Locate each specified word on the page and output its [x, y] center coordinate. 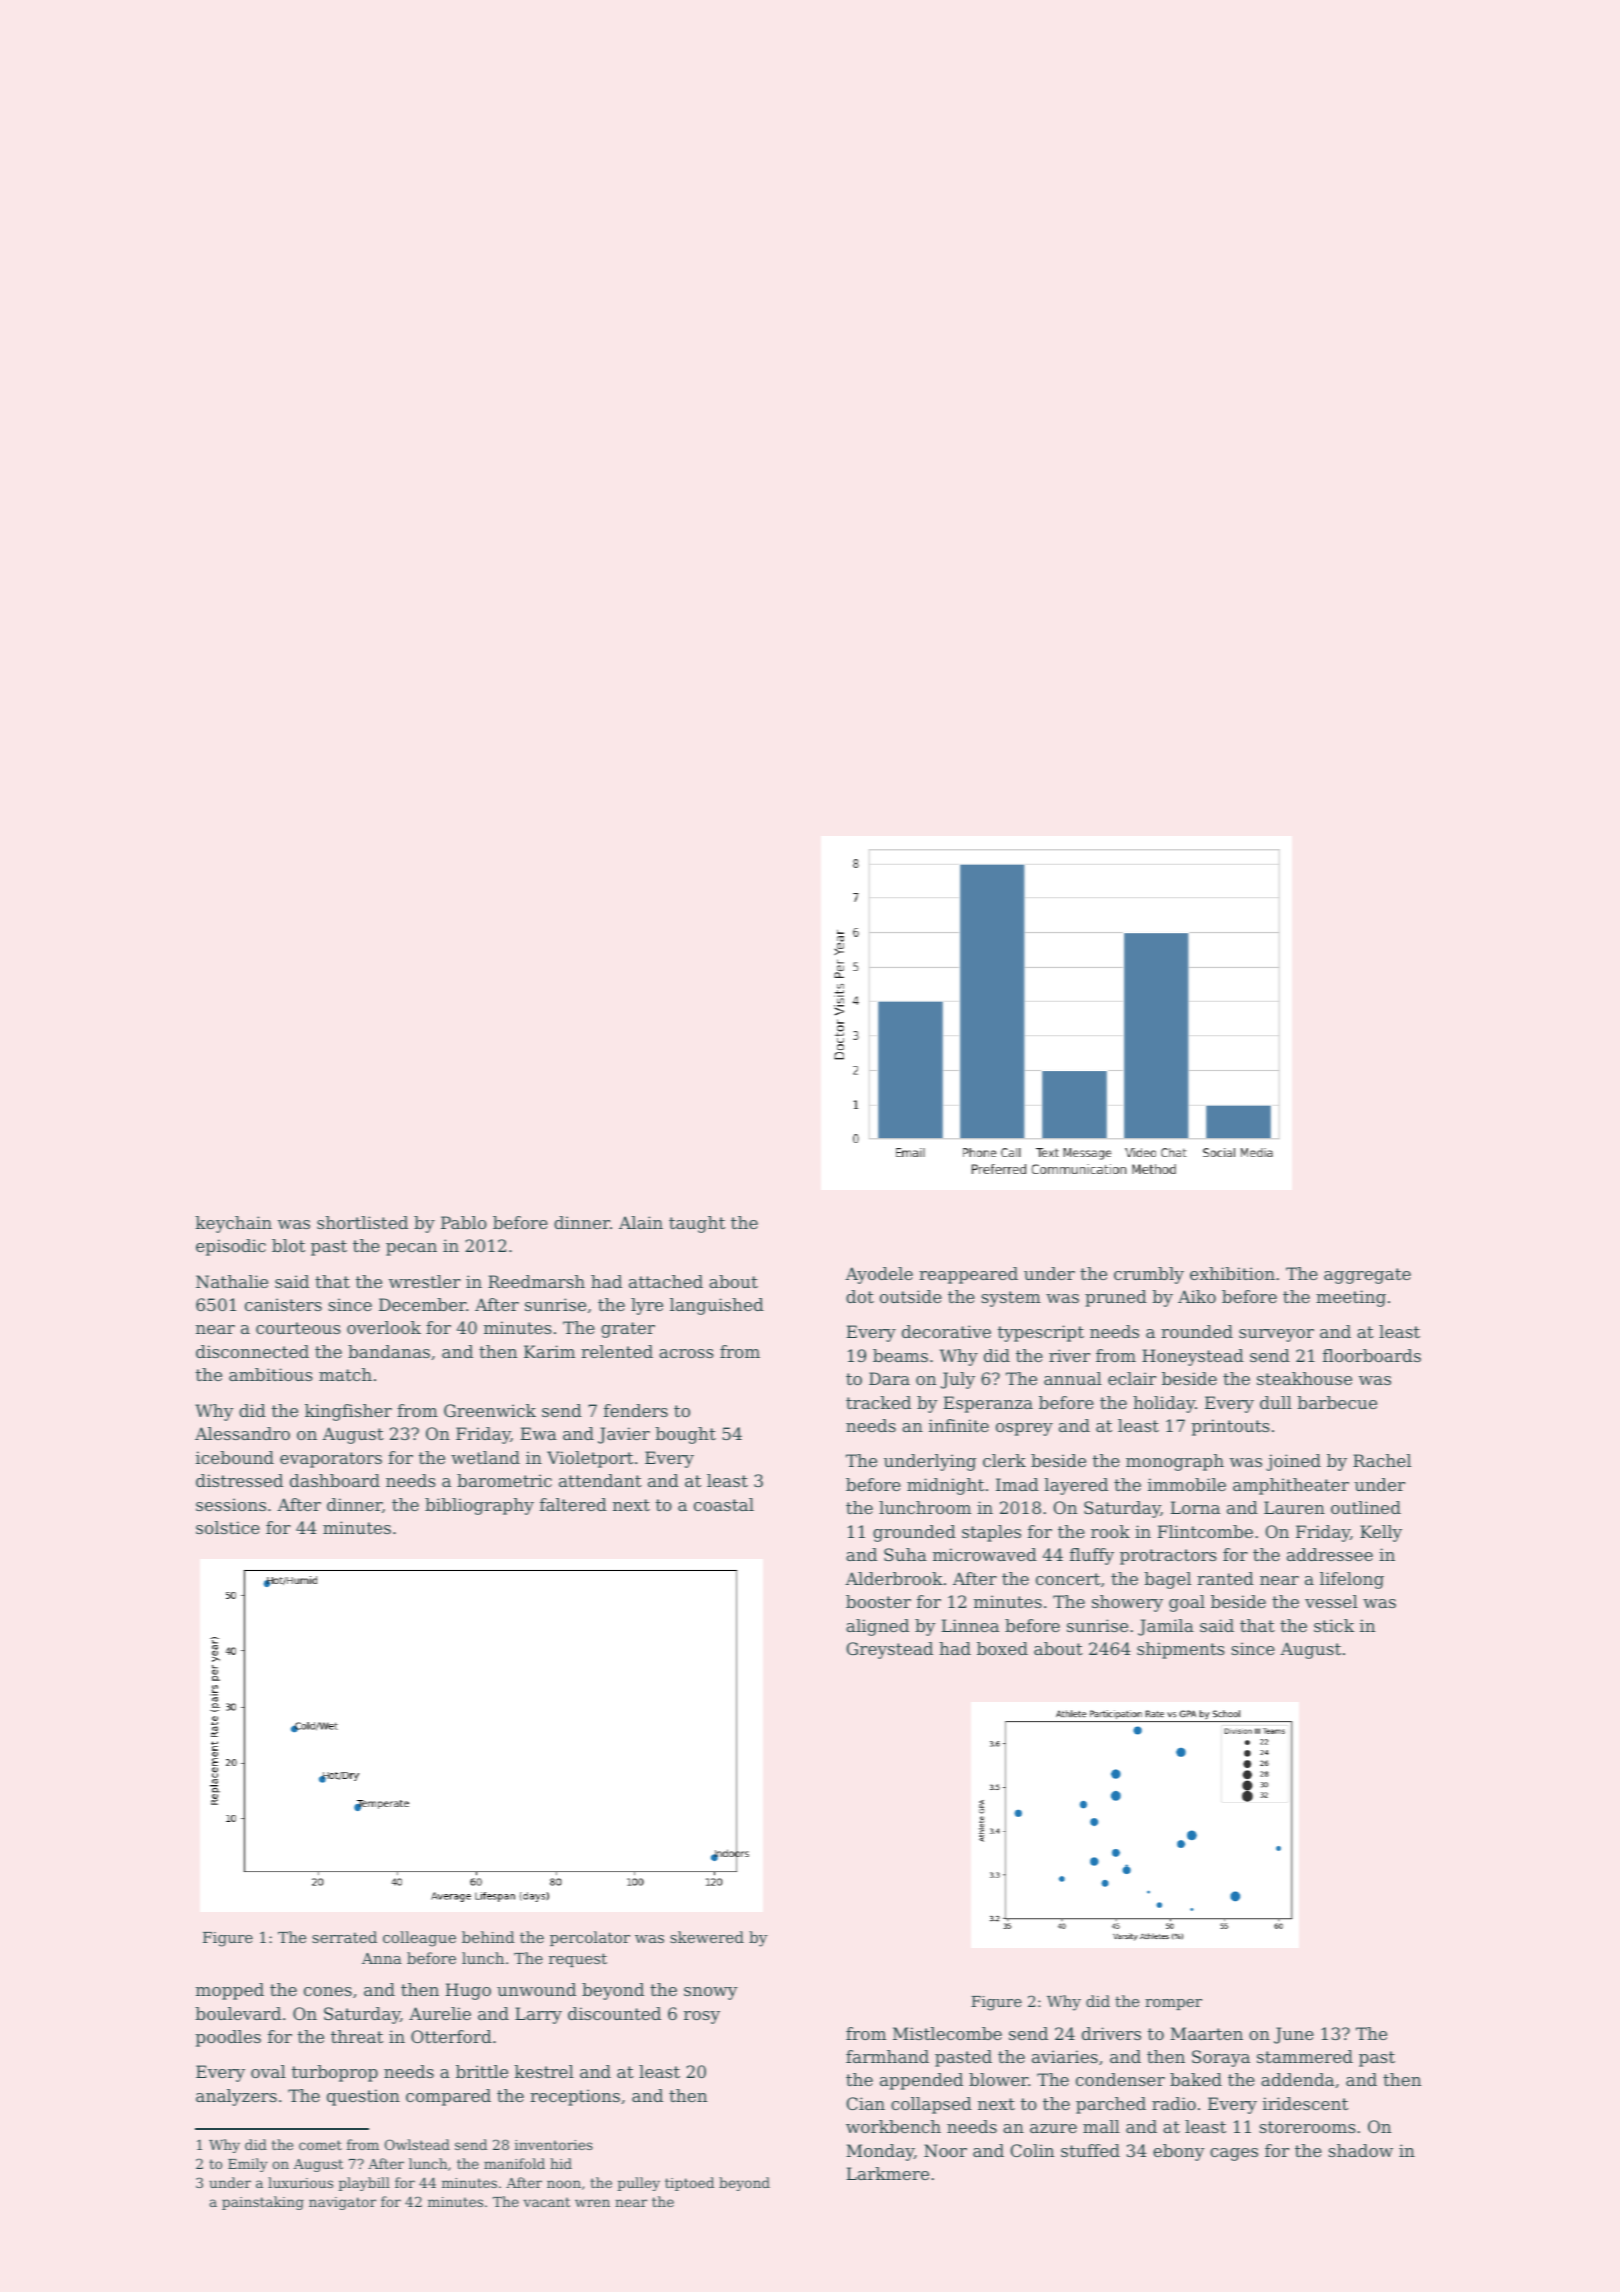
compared [448, 2097]
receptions [575, 2097]
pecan [411, 1249]
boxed [1002, 1648]
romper [1173, 2004]
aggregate [1367, 1276]
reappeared [968, 1275]
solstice [228, 1527]
